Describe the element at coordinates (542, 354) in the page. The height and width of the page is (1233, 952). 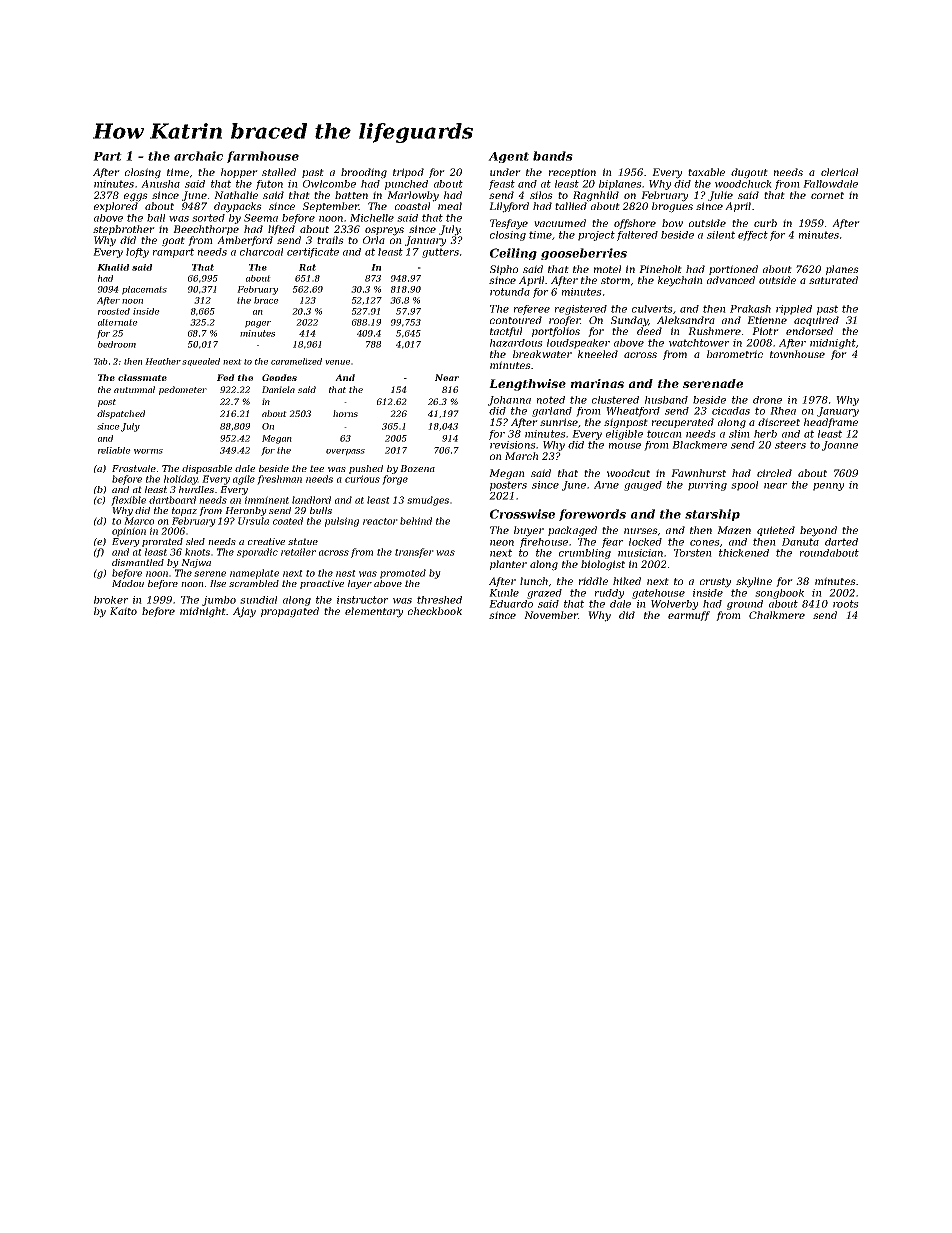
I see `breakwater` at that location.
